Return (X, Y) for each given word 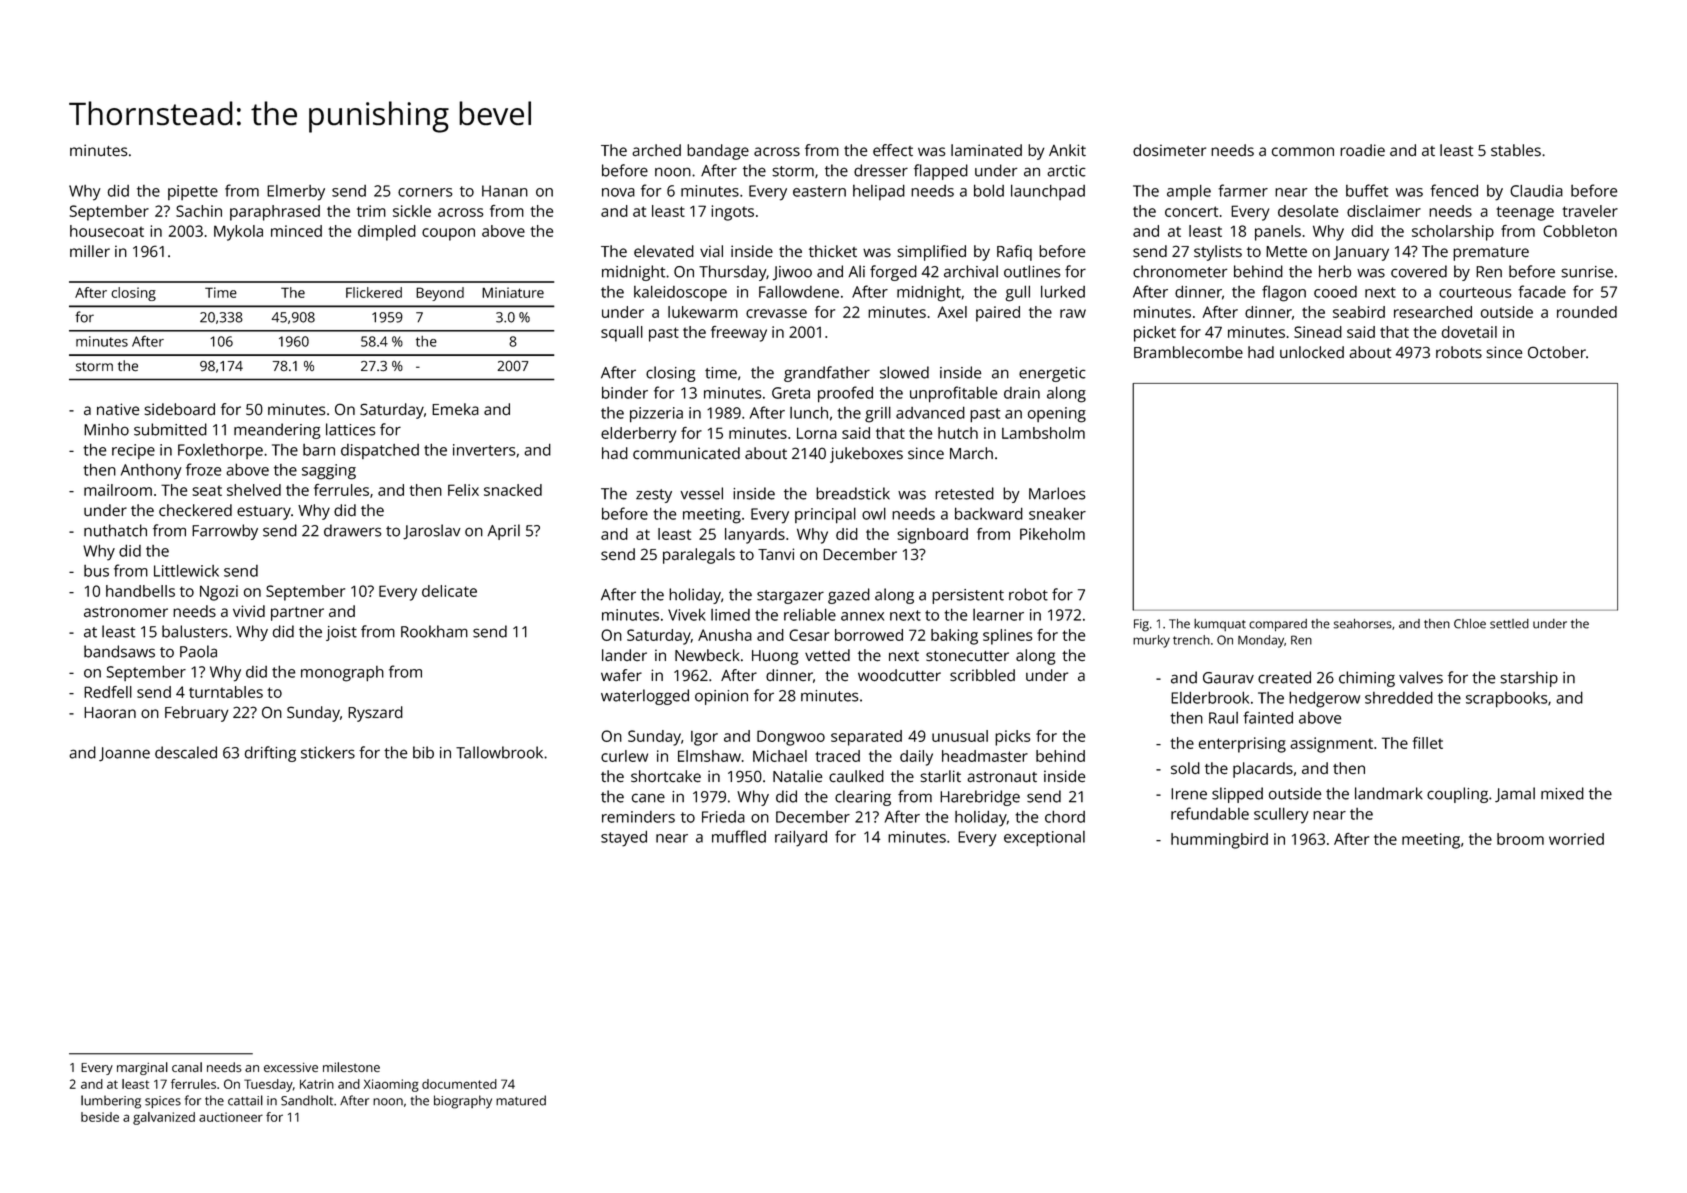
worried (1576, 839)
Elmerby (296, 193)
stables (1516, 150)
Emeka (455, 409)
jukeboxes (866, 455)
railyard (801, 838)
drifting (270, 754)
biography (463, 1102)
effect (893, 150)
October (1557, 352)
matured (521, 1100)
